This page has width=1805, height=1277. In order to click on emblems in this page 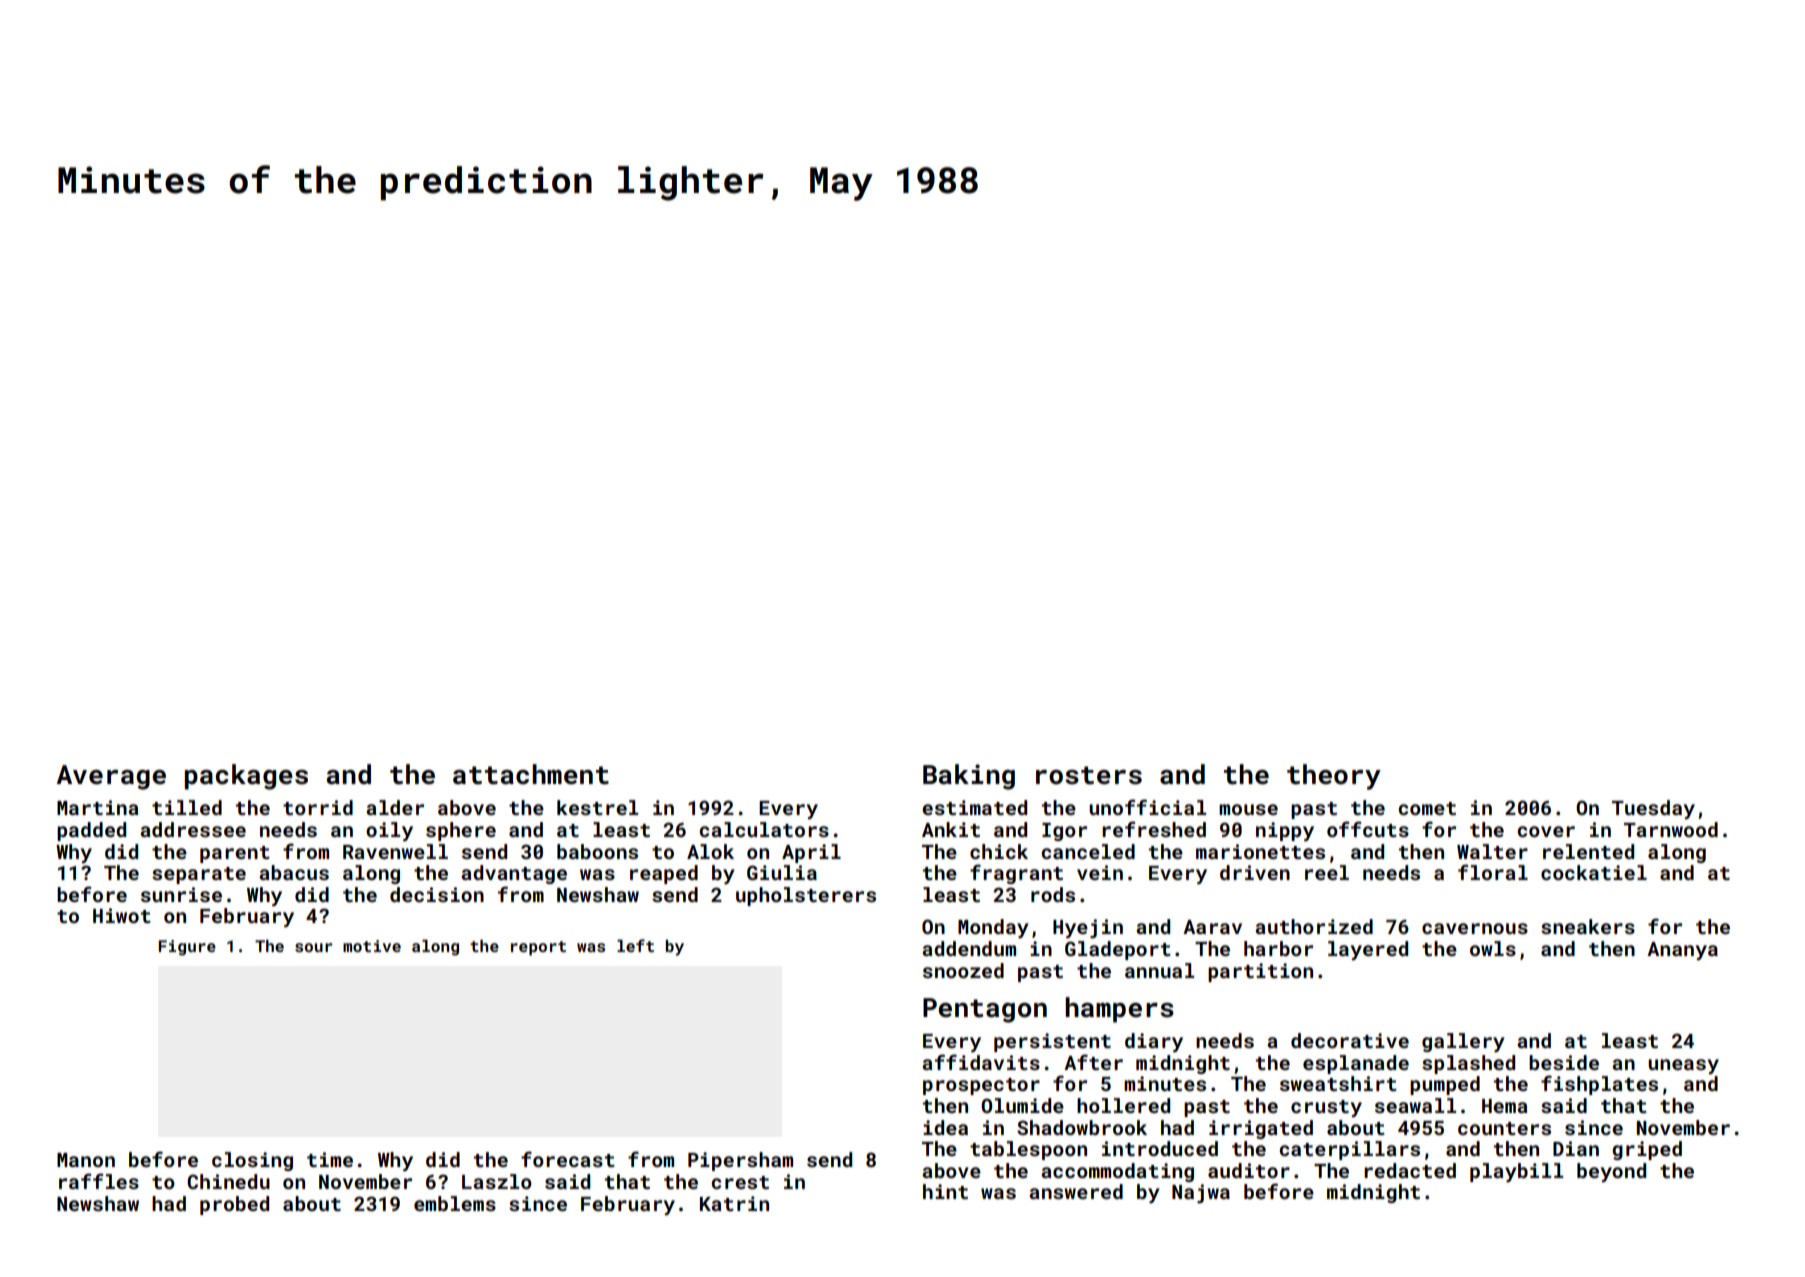, I will do `click(455, 1203)`.
